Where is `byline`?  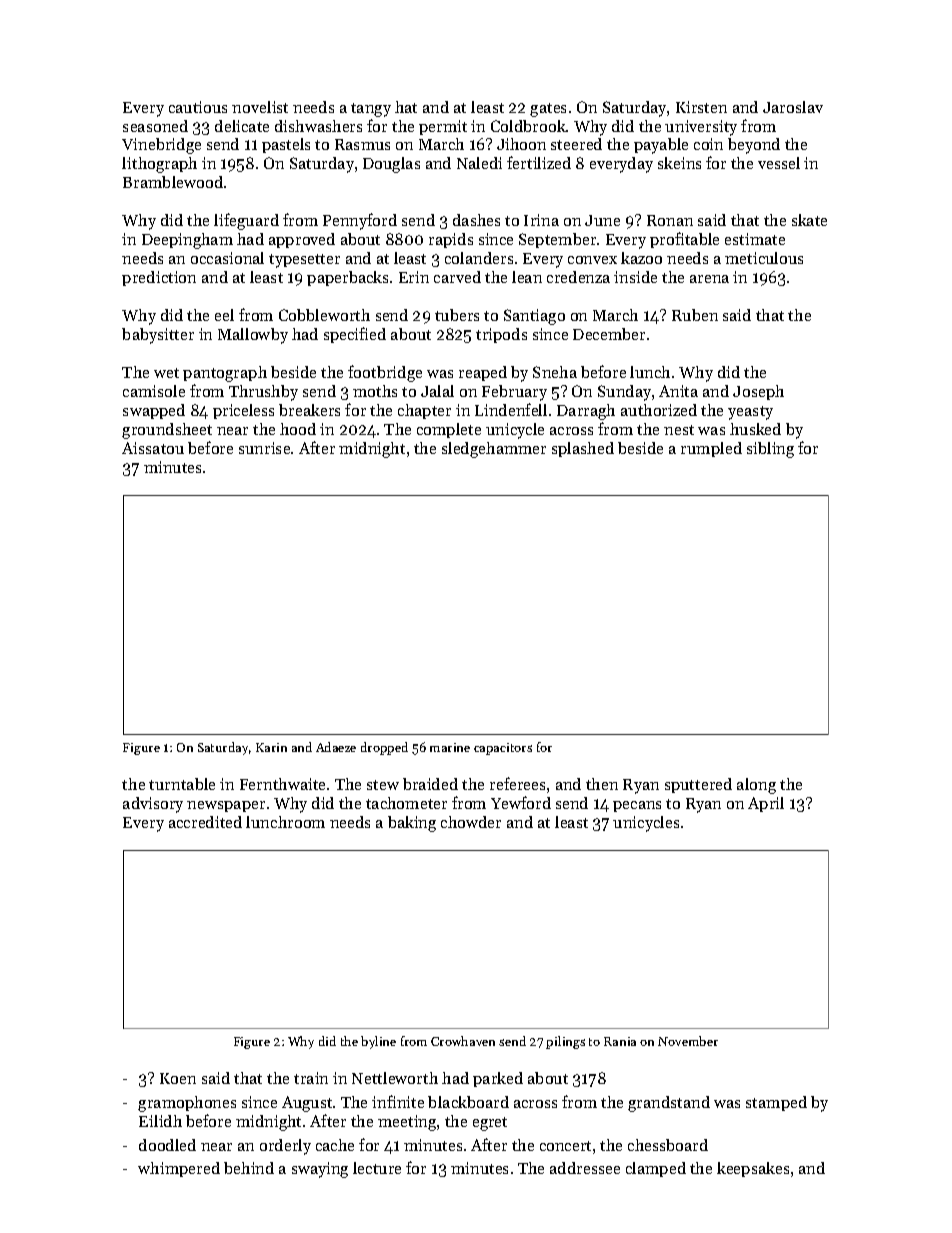 byline is located at coordinates (378, 1042).
